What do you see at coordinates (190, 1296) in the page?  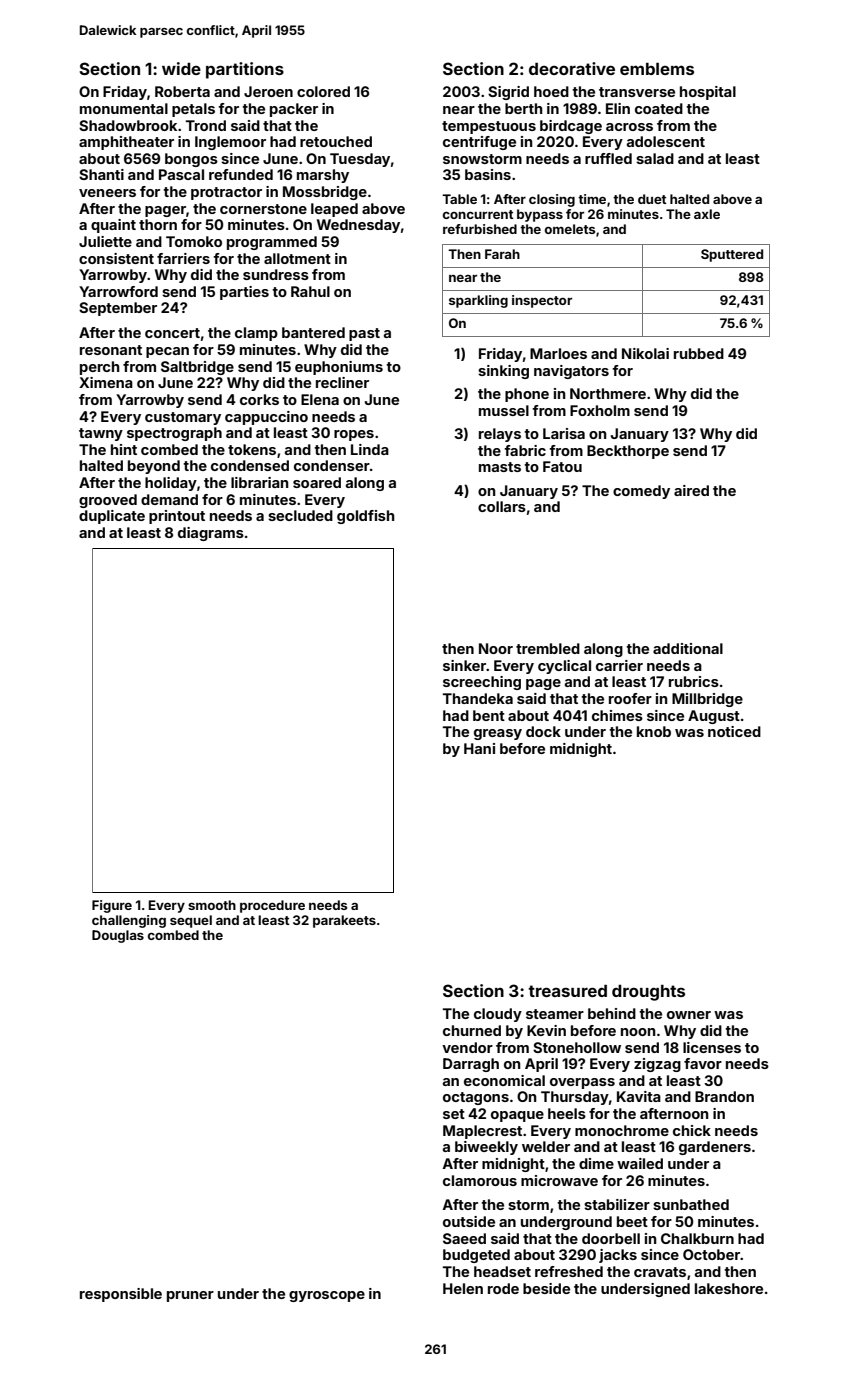 I see `pruner` at bounding box center [190, 1296].
